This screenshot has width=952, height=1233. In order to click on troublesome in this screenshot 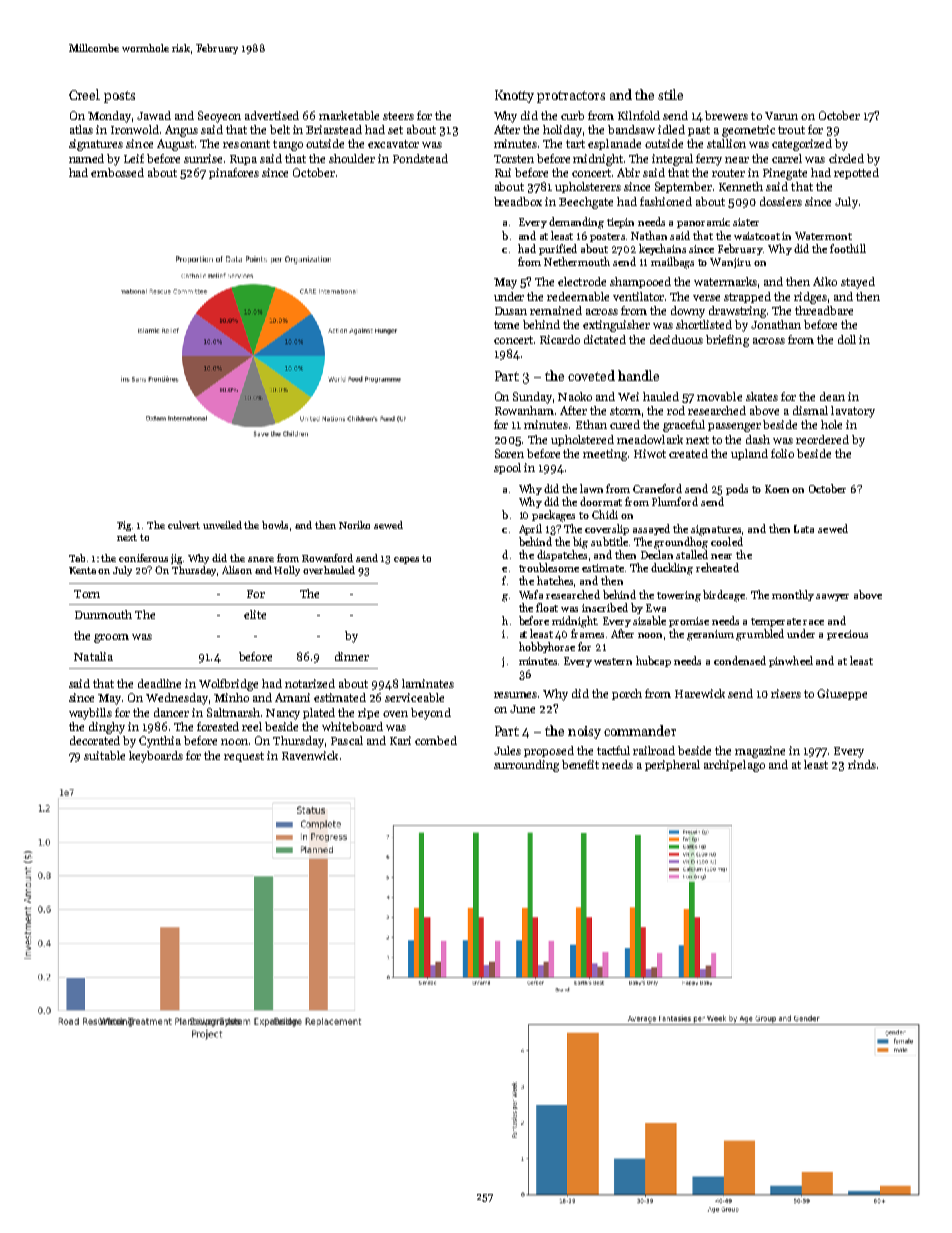, I will do `click(549, 567)`.
